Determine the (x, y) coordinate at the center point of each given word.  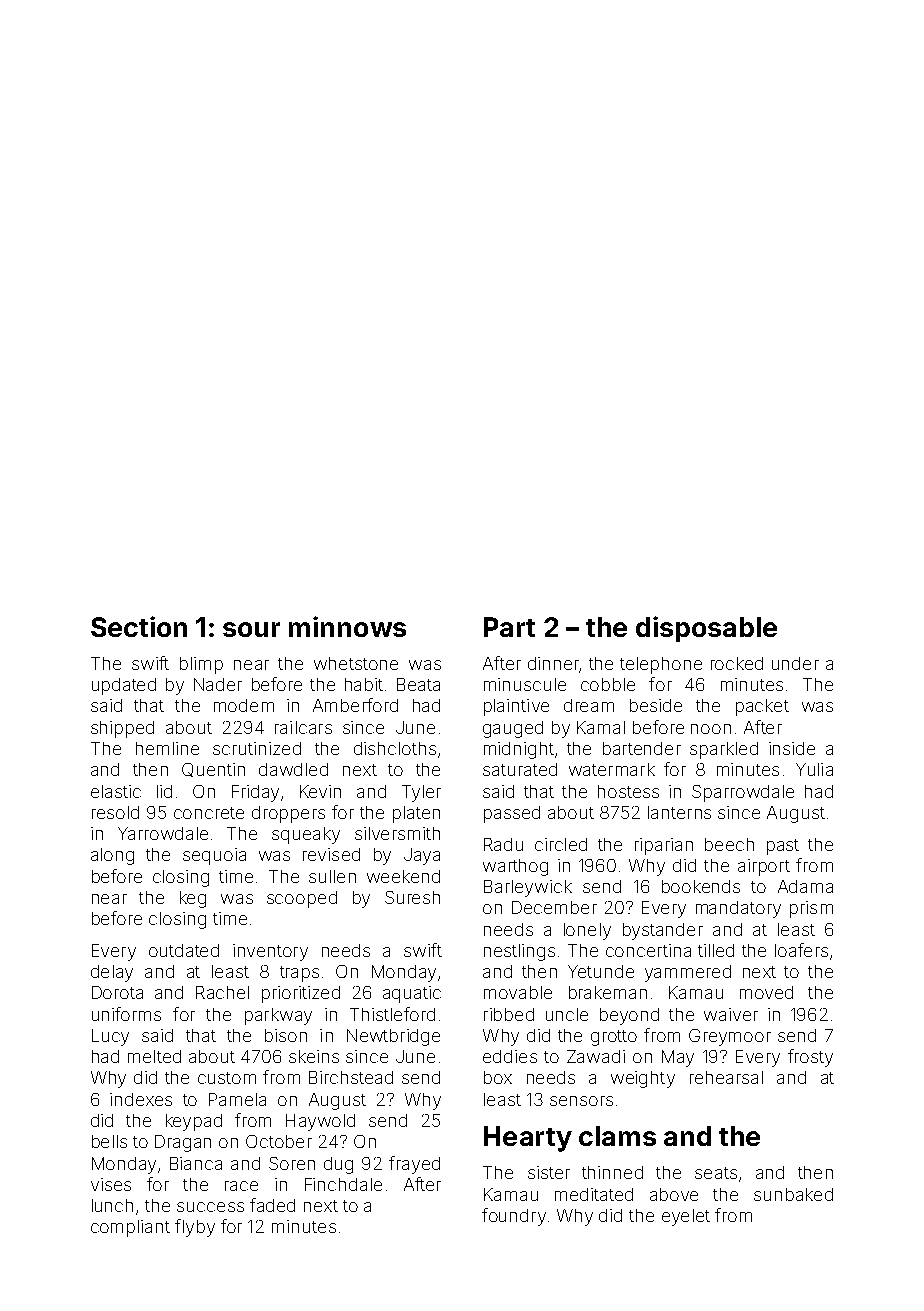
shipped (122, 729)
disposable (706, 629)
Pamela (237, 1099)
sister (549, 1172)
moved (766, 992)
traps (299, 974)
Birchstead (351, 1077)
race (241, 1186)
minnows (347, 626)
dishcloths (395, 748)
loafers (801, 950)
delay (112, 973)
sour (251, 629)
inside (792, 748)
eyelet (686, 1217)
